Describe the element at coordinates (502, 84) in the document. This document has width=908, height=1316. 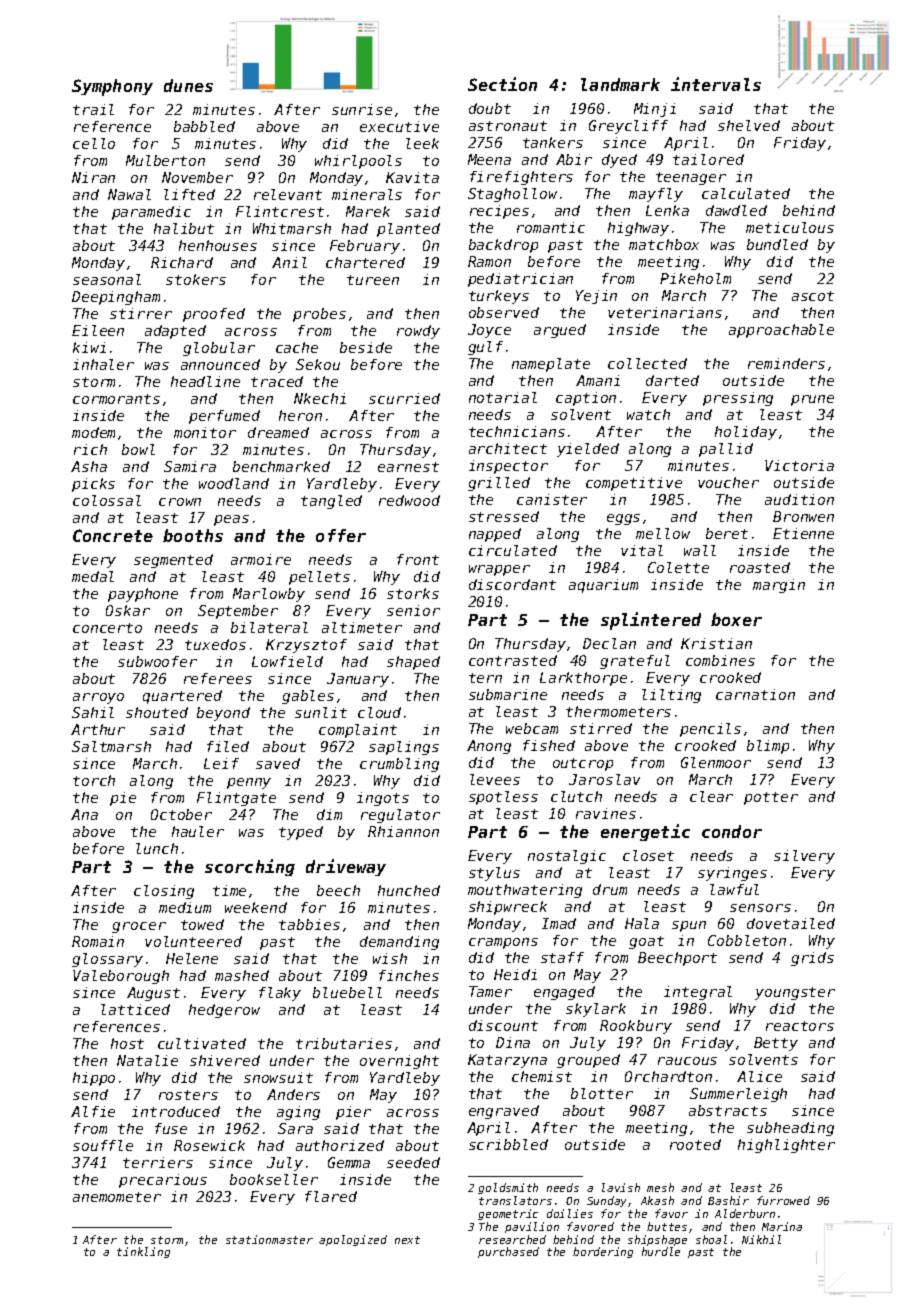
I see `Section` at that location.
